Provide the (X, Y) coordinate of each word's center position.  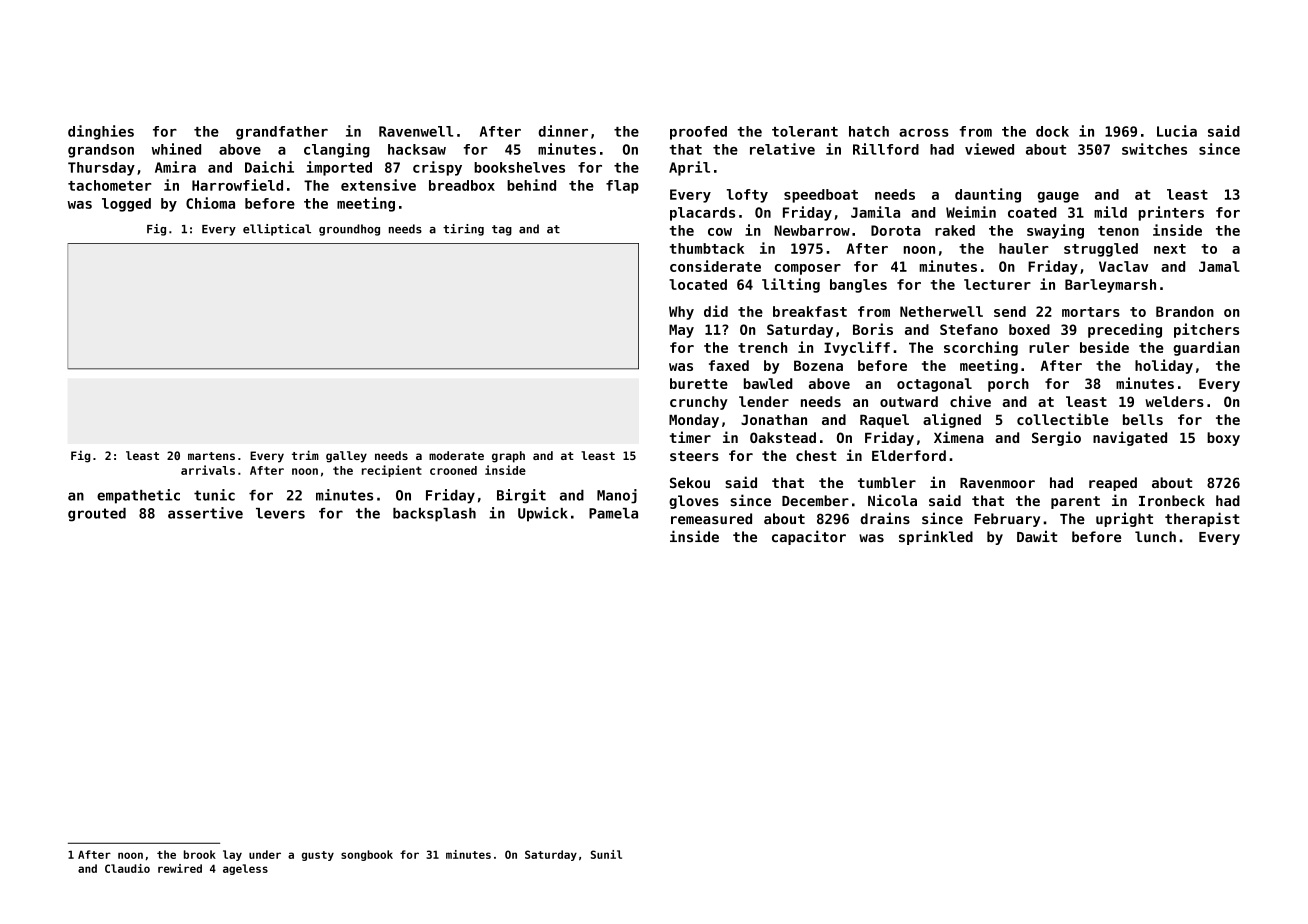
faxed (729, 365)
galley (346, 457)
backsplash (434, 515)
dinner (563, 131)
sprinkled (936, 537)
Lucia (1177, 131)
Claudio (127, 868)
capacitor (809, 537)
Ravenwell (416, 131)
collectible (1062, 419)
